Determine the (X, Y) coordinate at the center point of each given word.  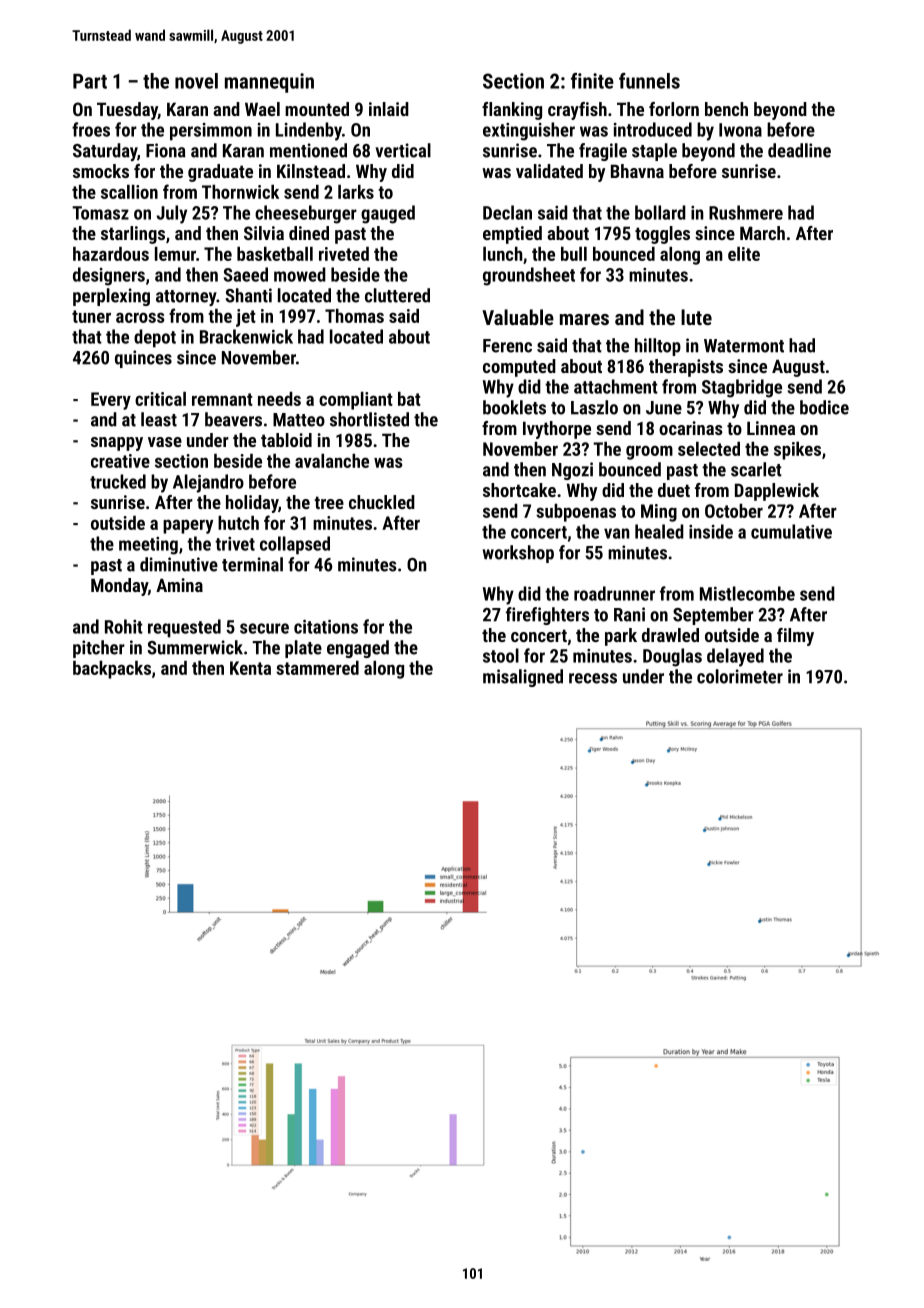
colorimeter (740, 676)
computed (519, 368)
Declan (507, 212)
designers (109, 276)
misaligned (523, 678)
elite (744, 254)
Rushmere (746, 212)
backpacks (112, 670)
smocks (101, 171)
